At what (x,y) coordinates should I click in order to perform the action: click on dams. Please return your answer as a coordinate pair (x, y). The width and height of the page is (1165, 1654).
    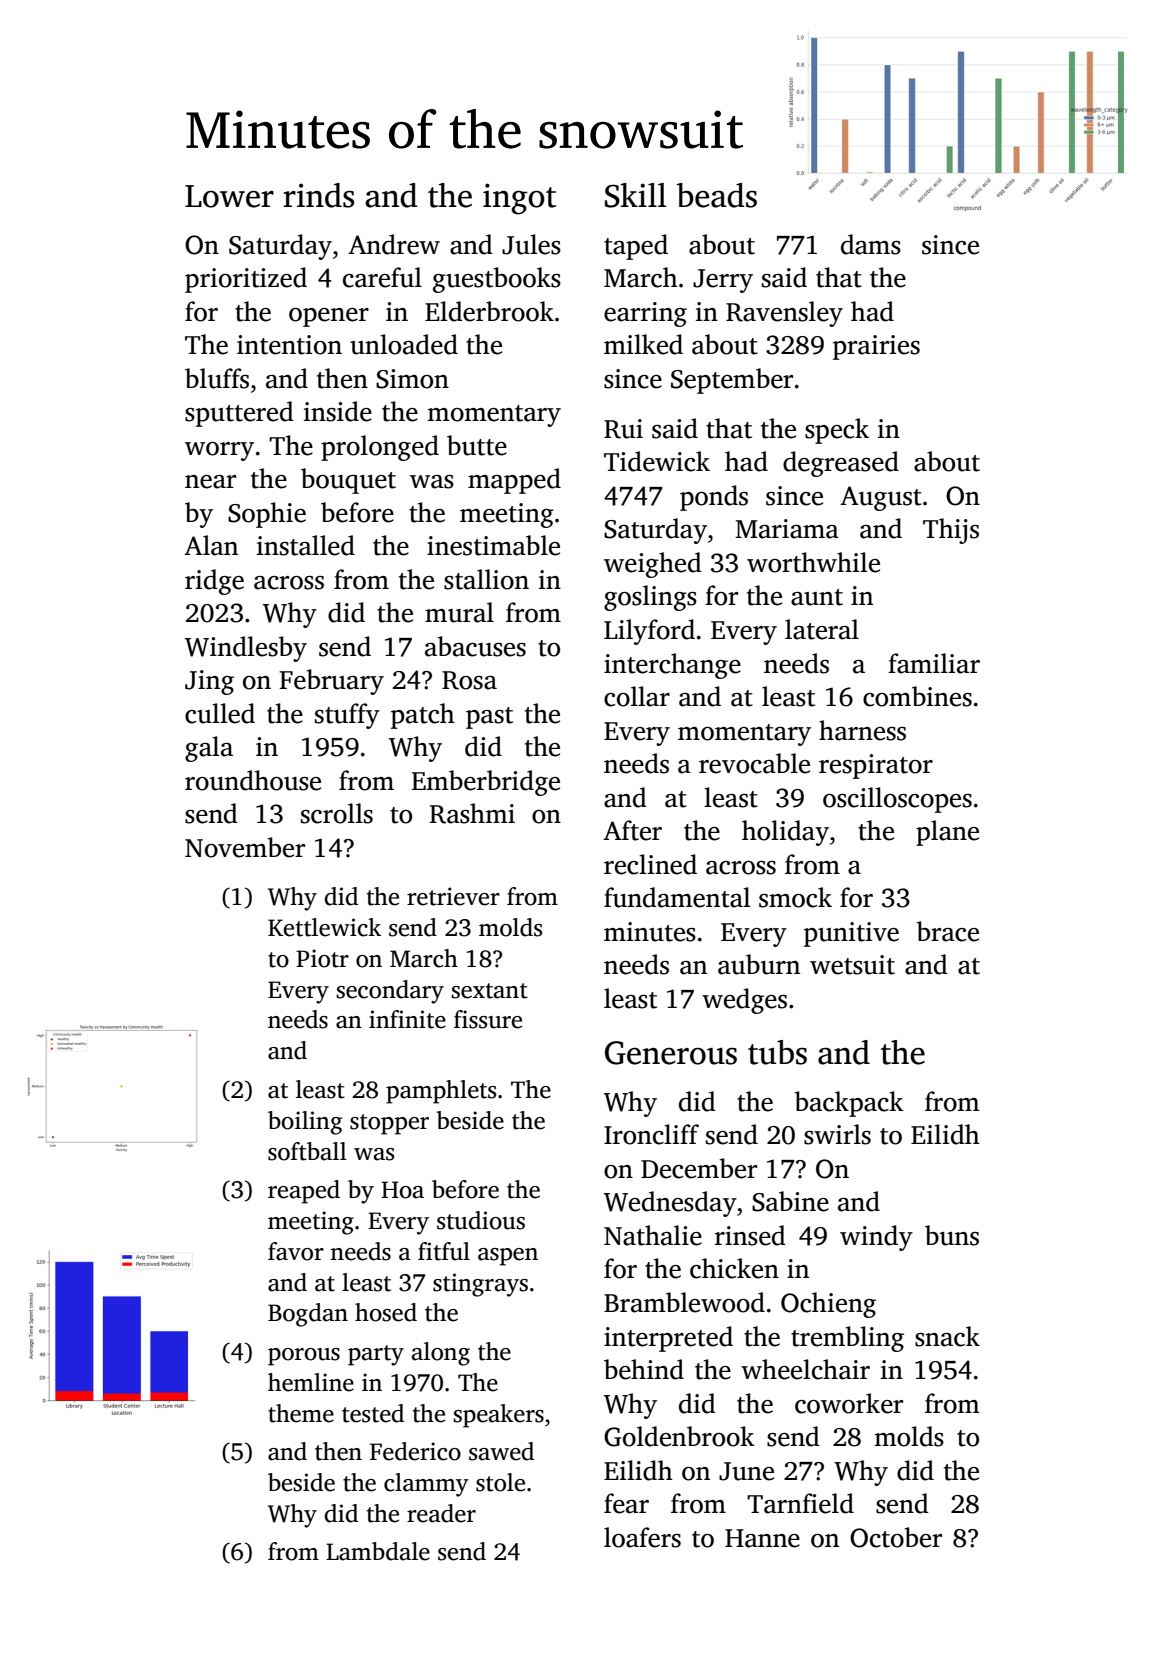
    Looking at the image, I should click on (871, 244).
